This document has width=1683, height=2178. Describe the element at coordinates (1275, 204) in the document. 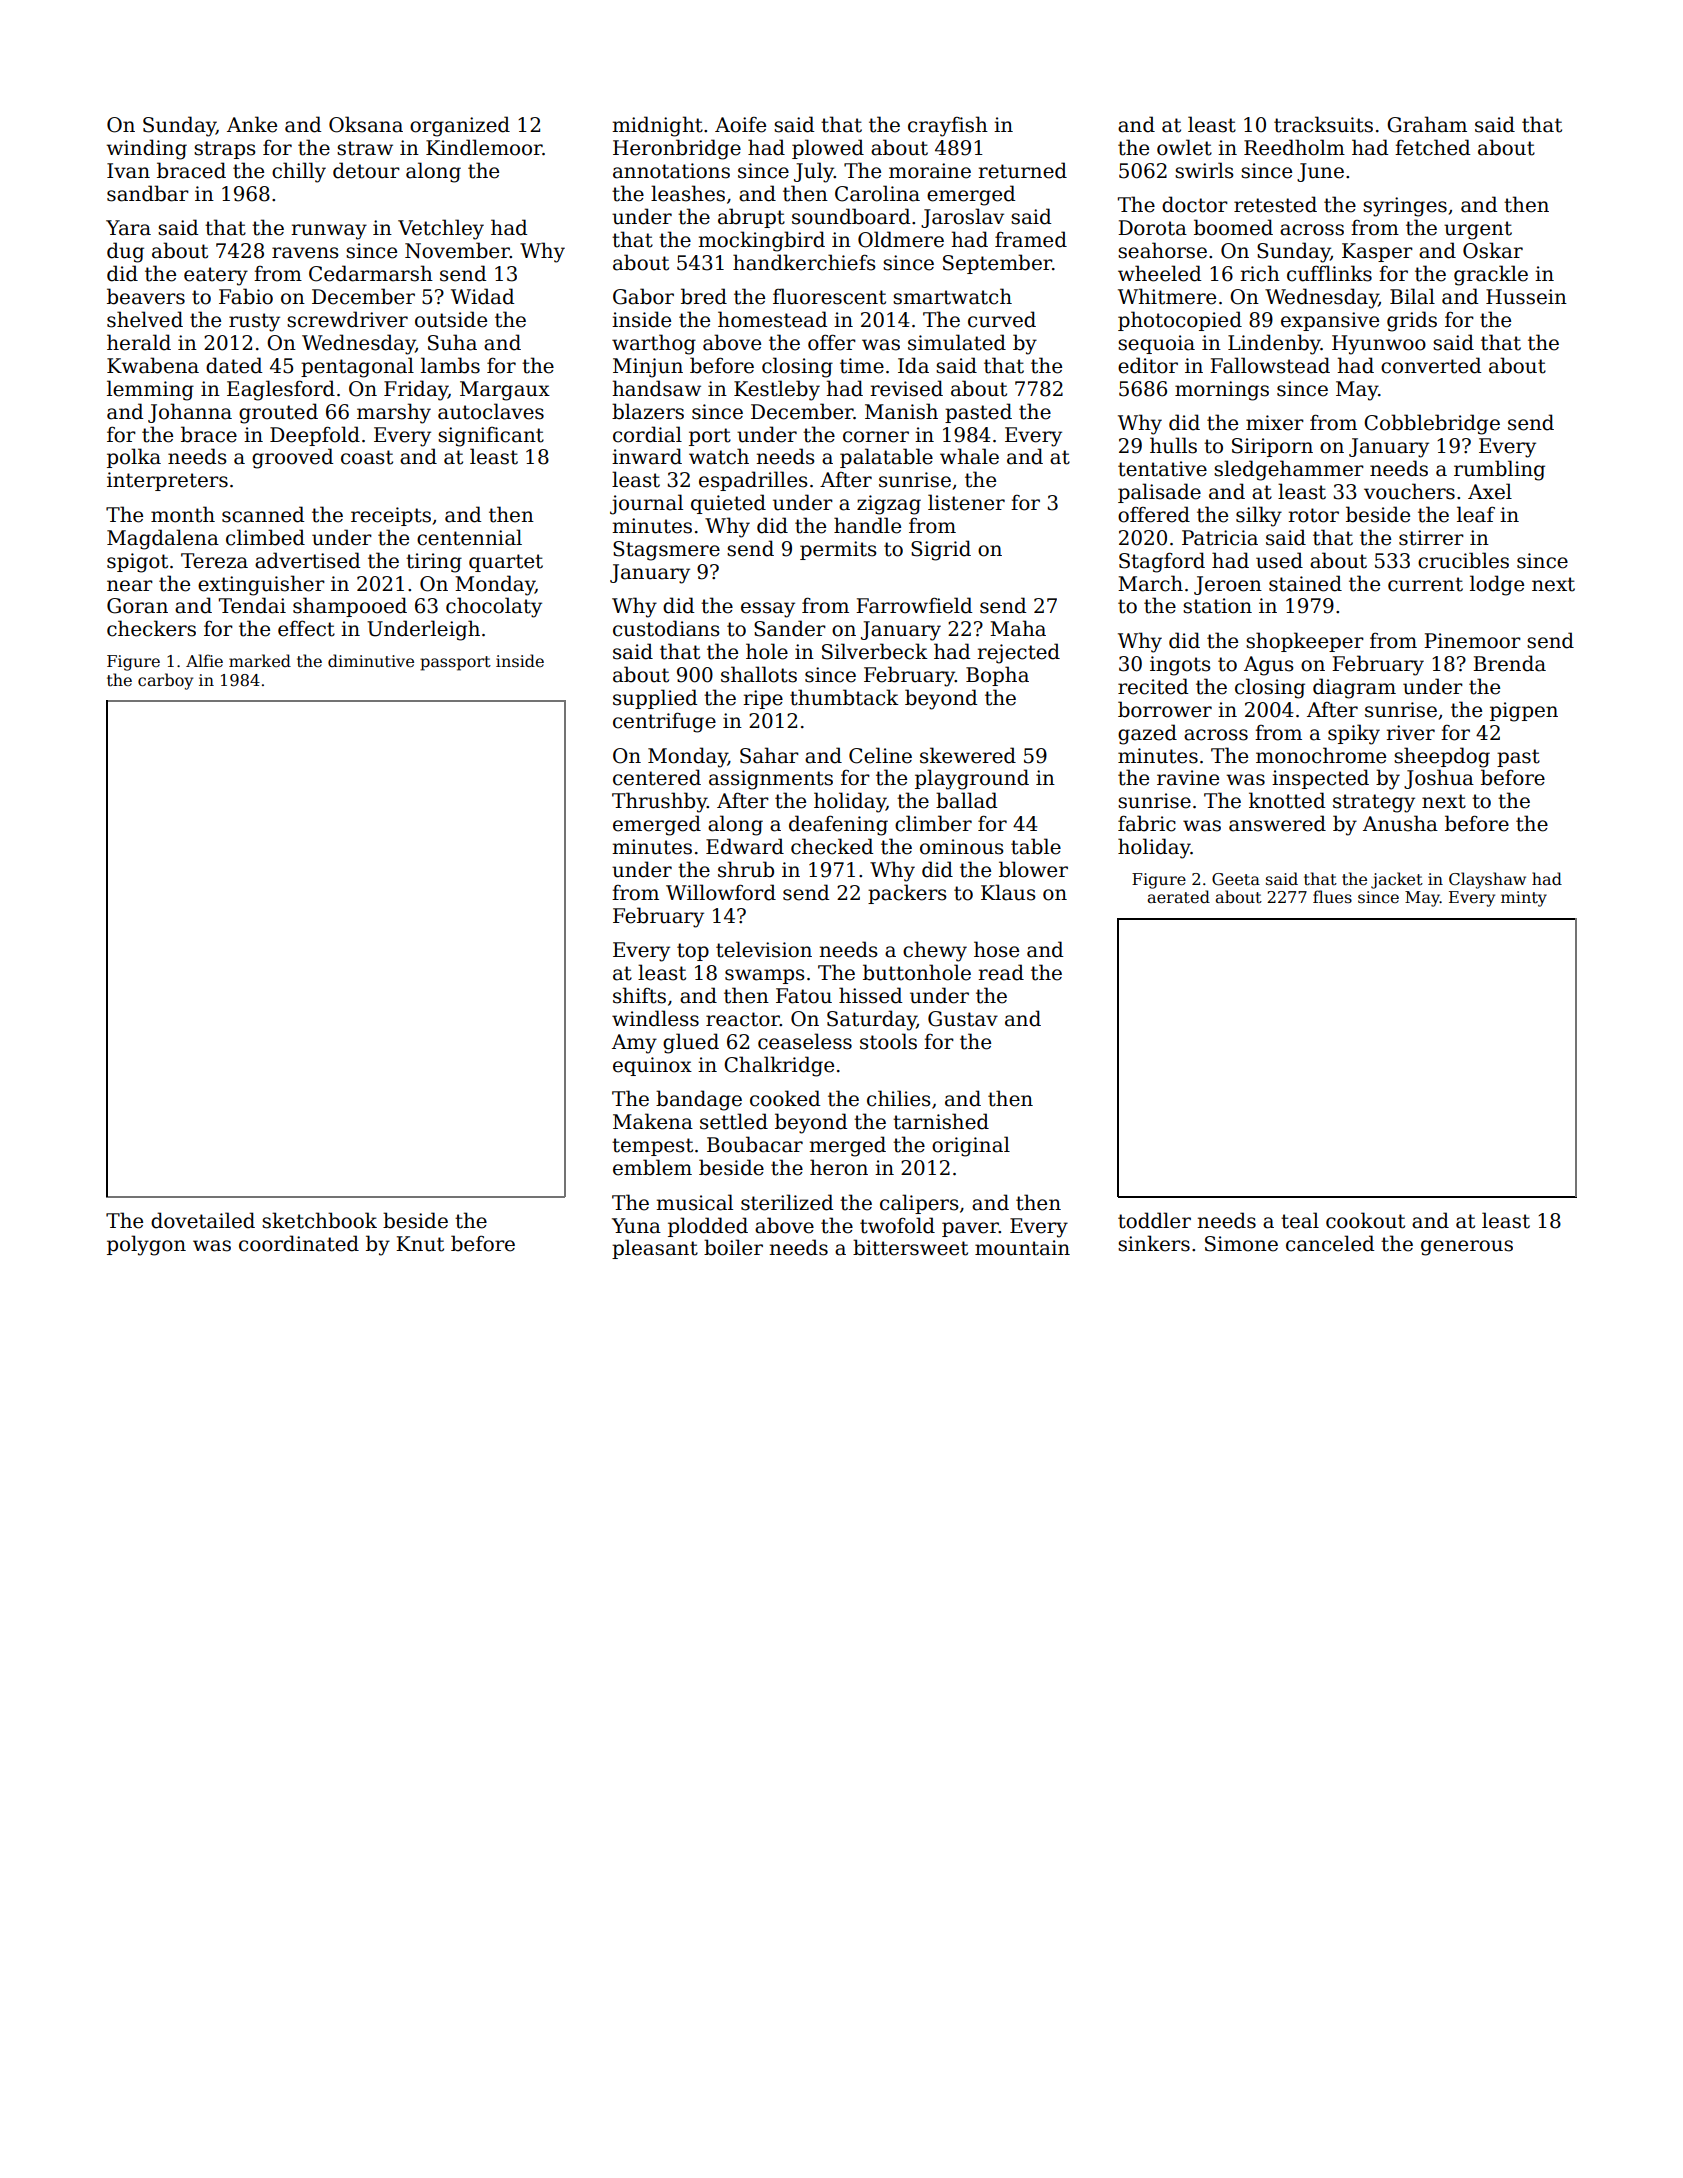

I see `retested` at that location.
